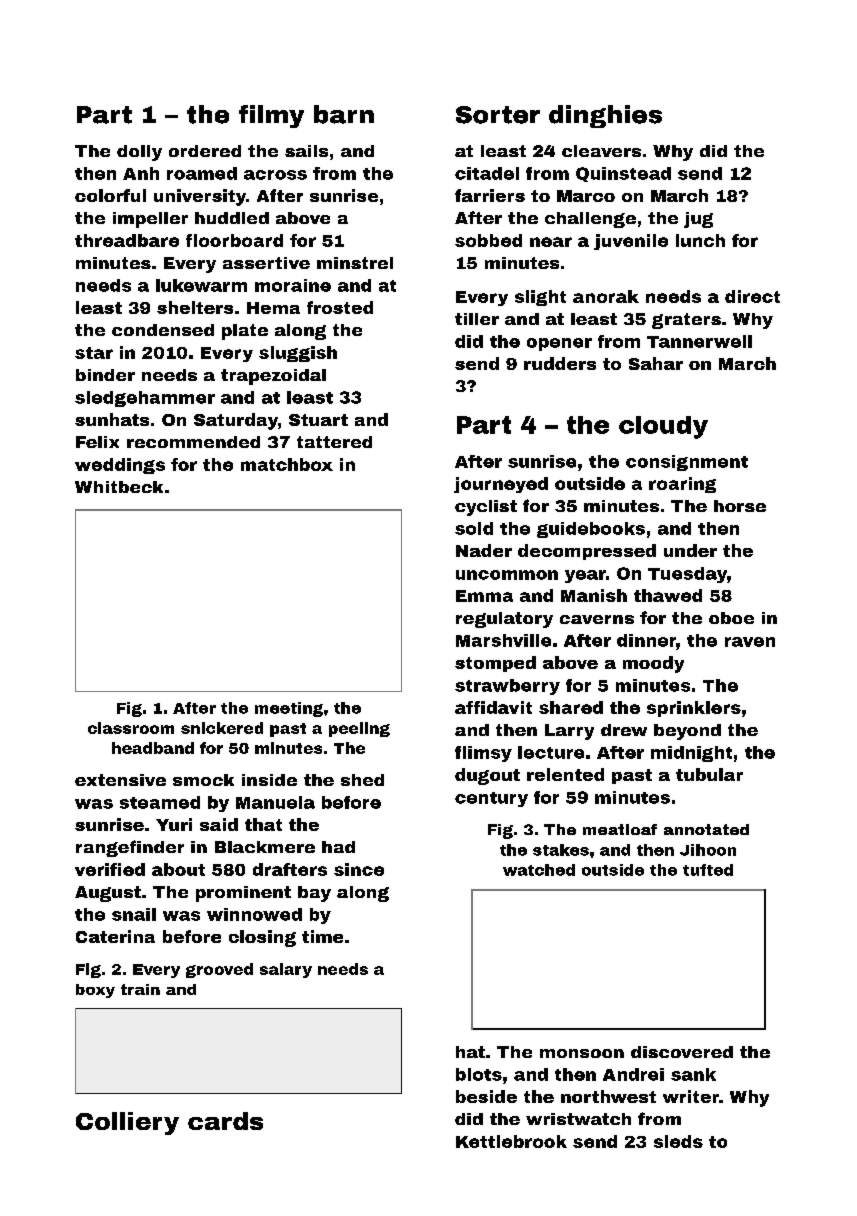  What do you see at coordinates (266, 263) in the screenshot?
I see `assertive` at bounding box center [266, 263].
